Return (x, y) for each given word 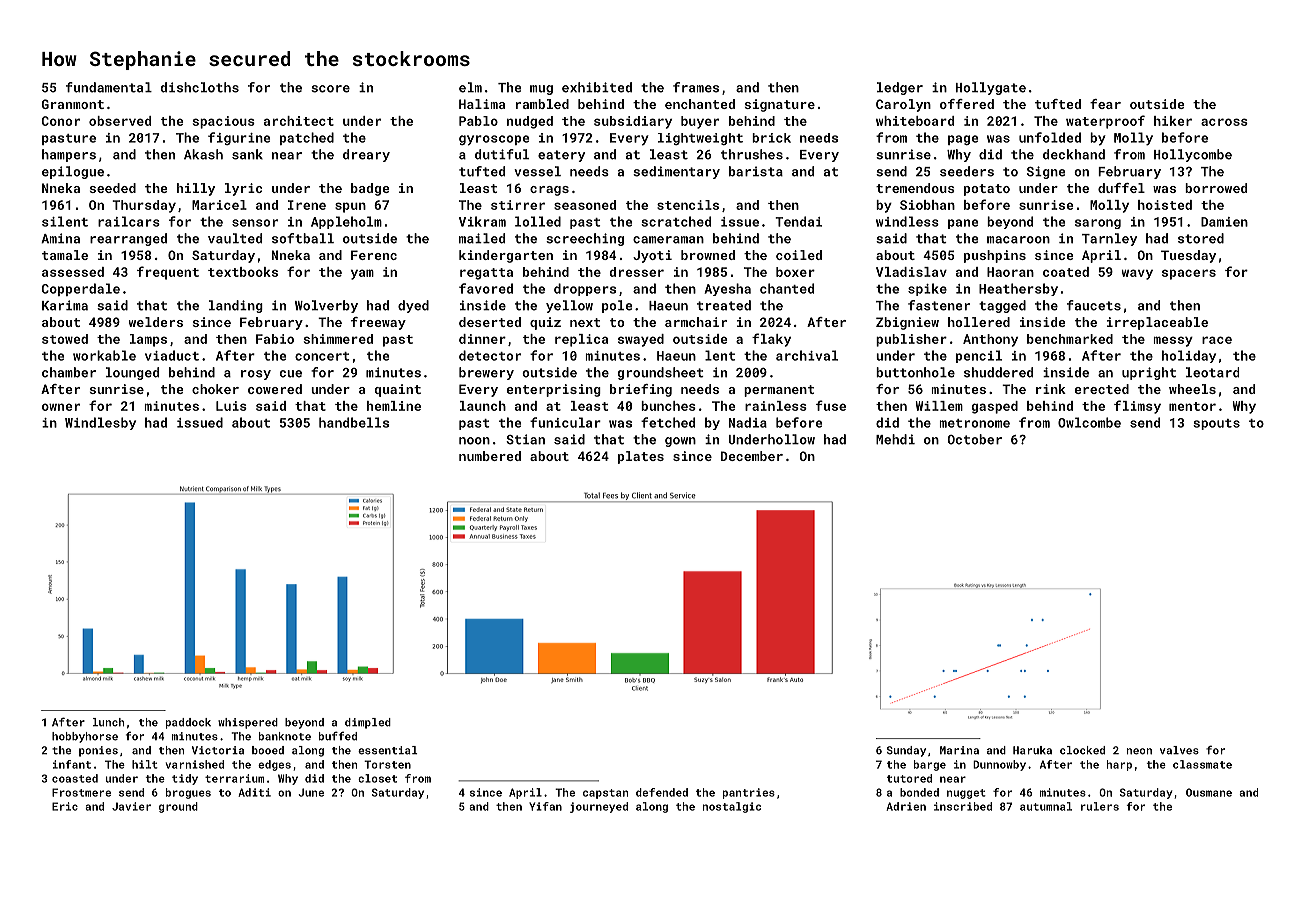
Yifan (545, 806)
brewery (486, 373)
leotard (1212, 372)
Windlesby (100, 423)
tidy (185, 779)
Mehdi (895, 439)
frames (696, 87)
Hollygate (991, 88)
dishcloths (200, 87)
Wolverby (326, 306)
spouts (1216, 424)
